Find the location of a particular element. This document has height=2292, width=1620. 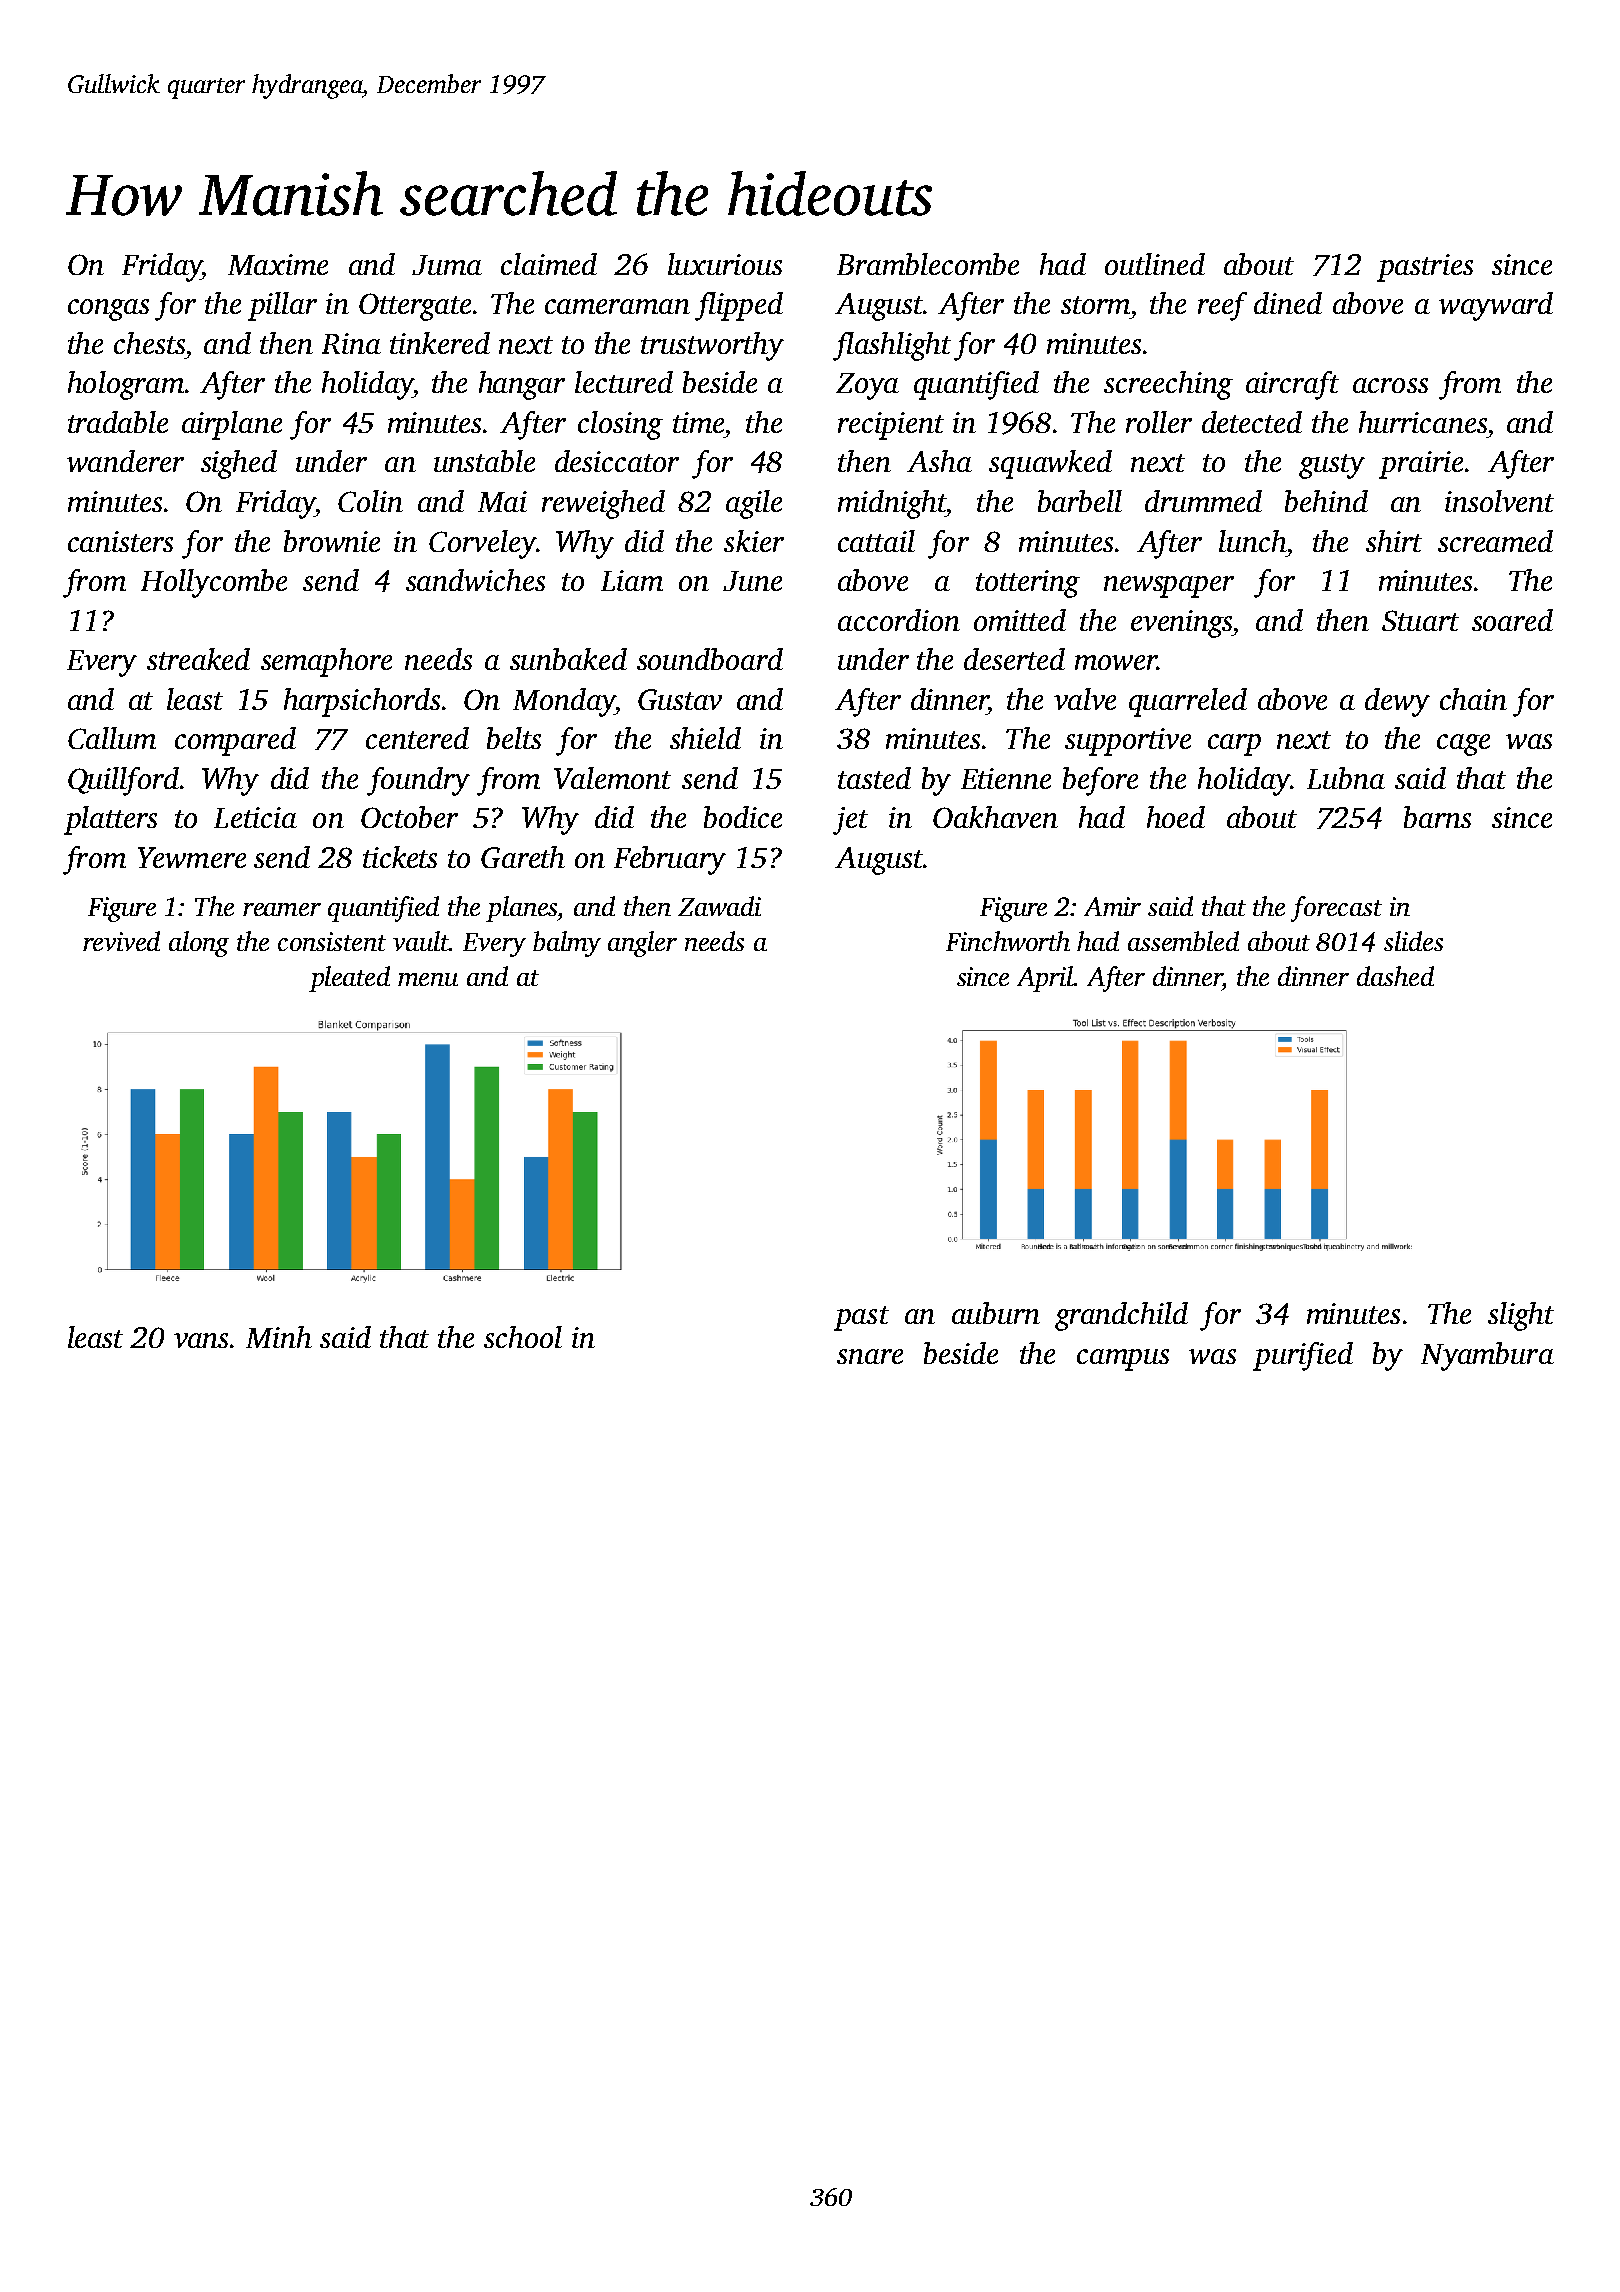

dashed is located at coordinates (1395, 976).
